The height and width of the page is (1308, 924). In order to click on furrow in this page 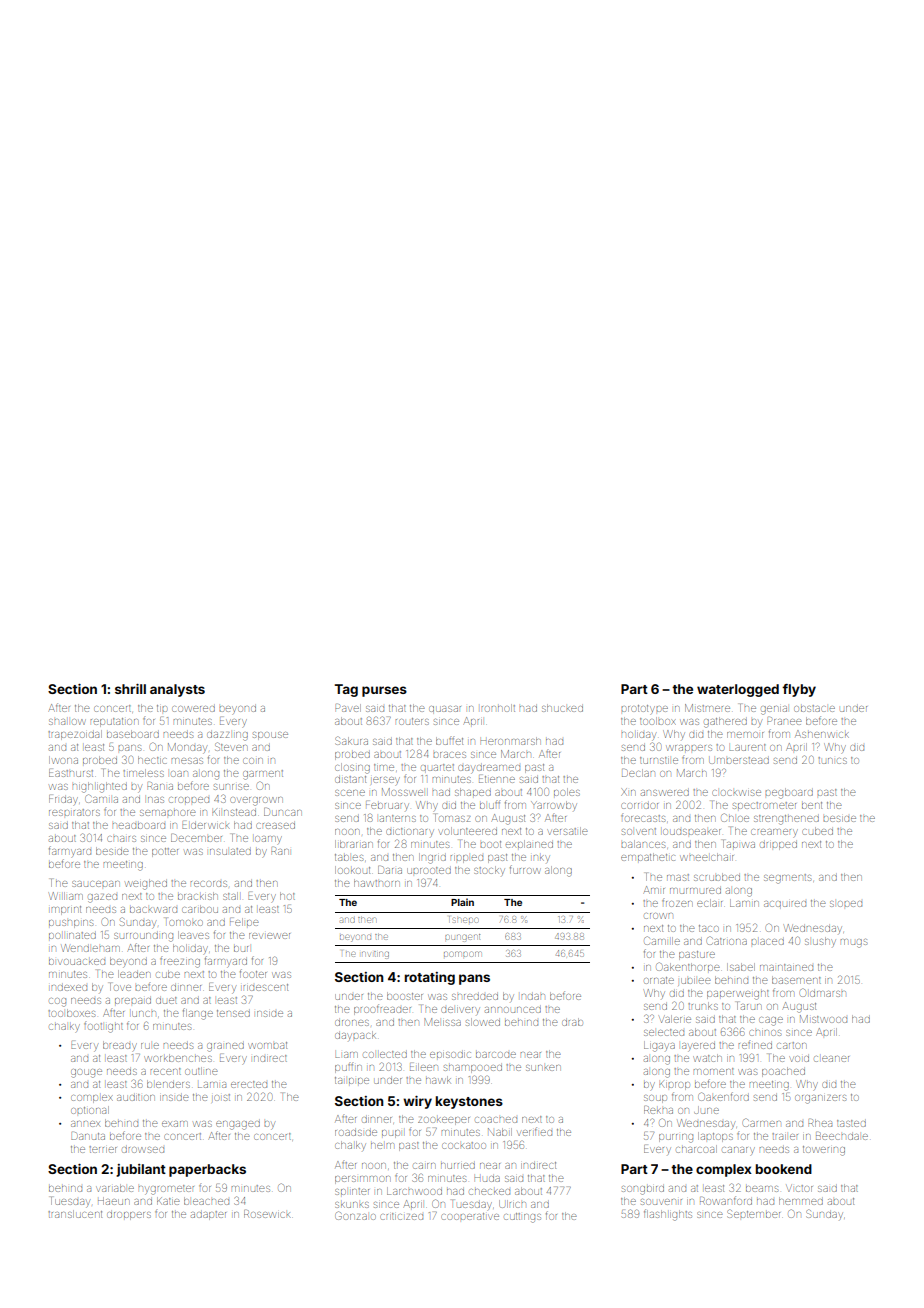, I will do `click(525, 869)`.
